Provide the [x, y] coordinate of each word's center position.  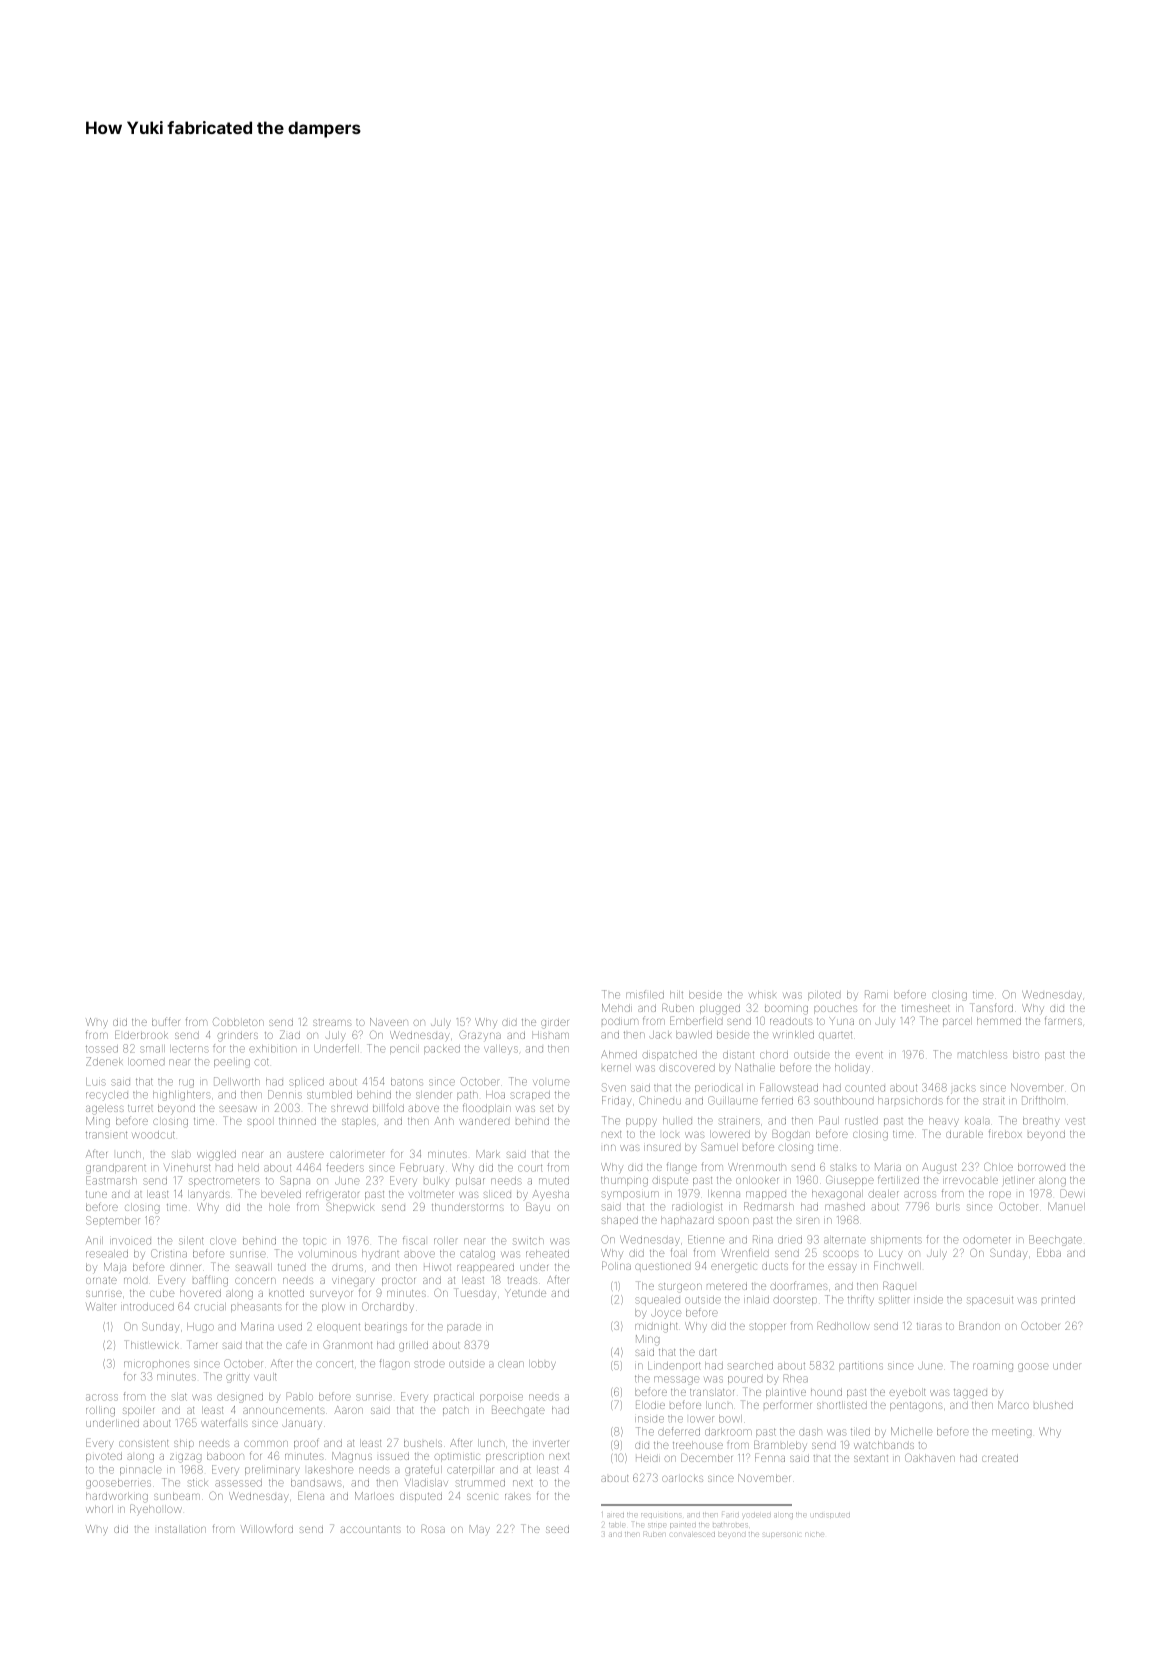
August [939, 1168]
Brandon [979, 1326]
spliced [306, 1082]
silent [191, 1241]
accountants [370, 1529]
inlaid [756, 1300]
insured [662, 1148]
